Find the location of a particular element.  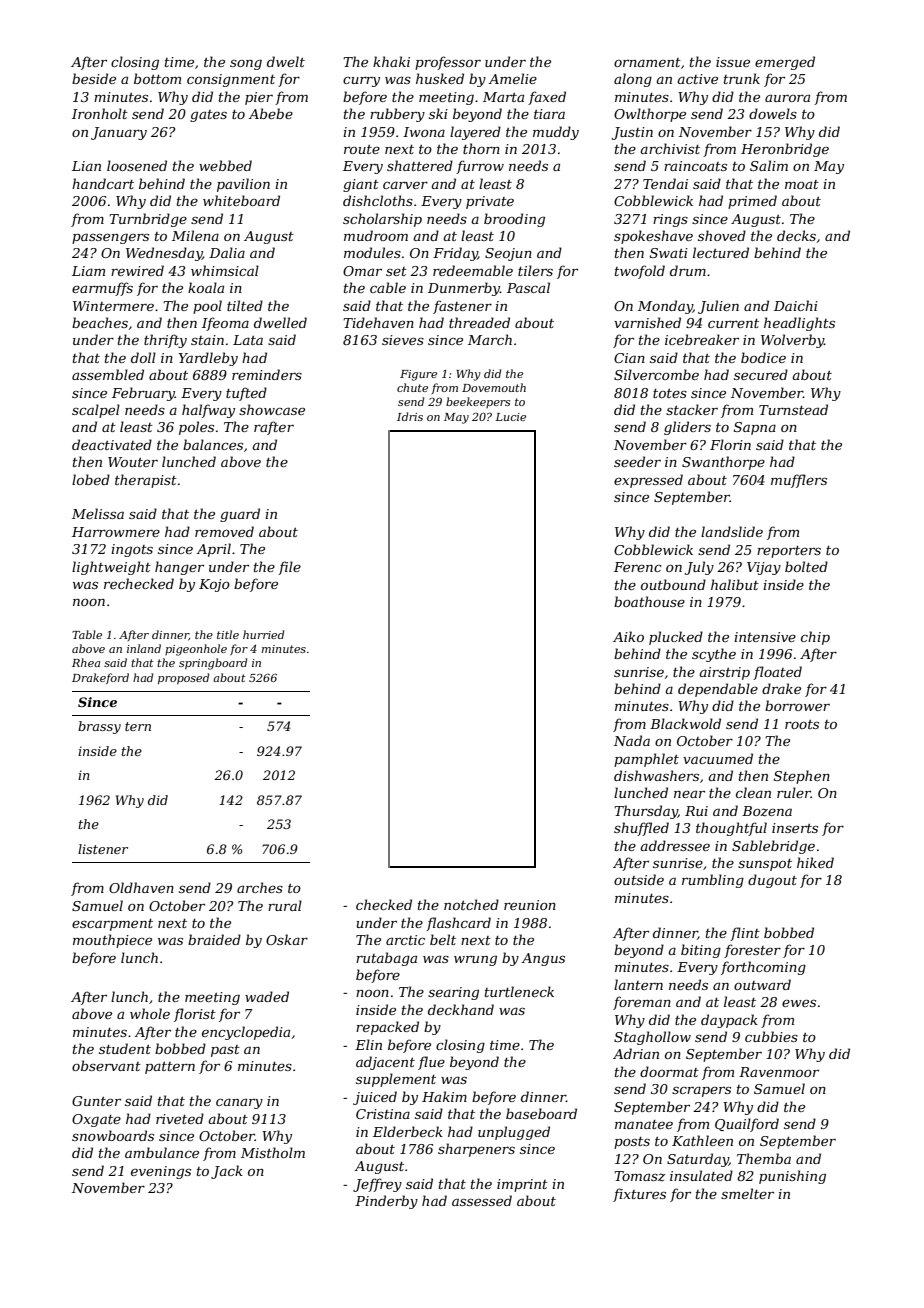

Mistholm is located at coordinates (273, 1152).
